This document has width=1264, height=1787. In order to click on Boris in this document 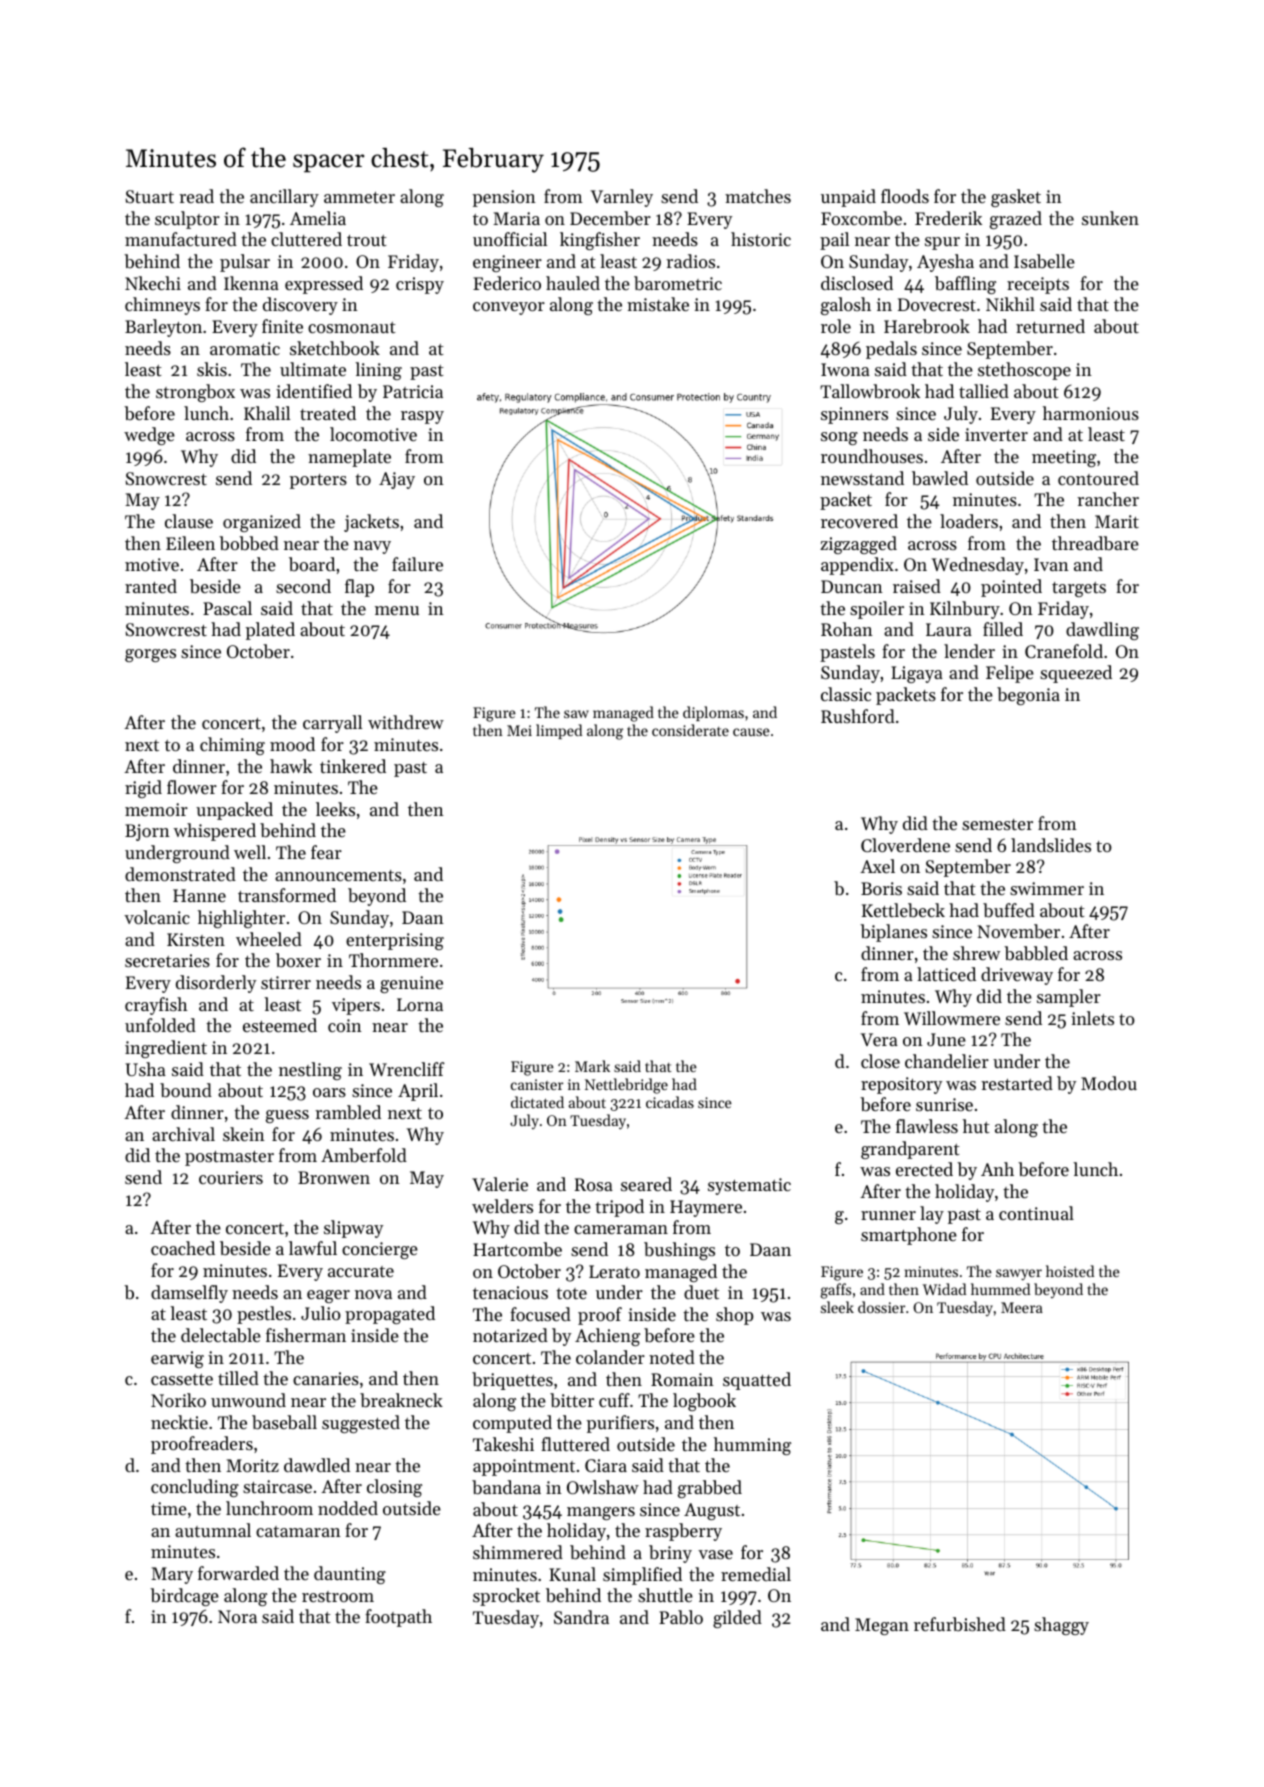, I will do `click(881, 888)`.
